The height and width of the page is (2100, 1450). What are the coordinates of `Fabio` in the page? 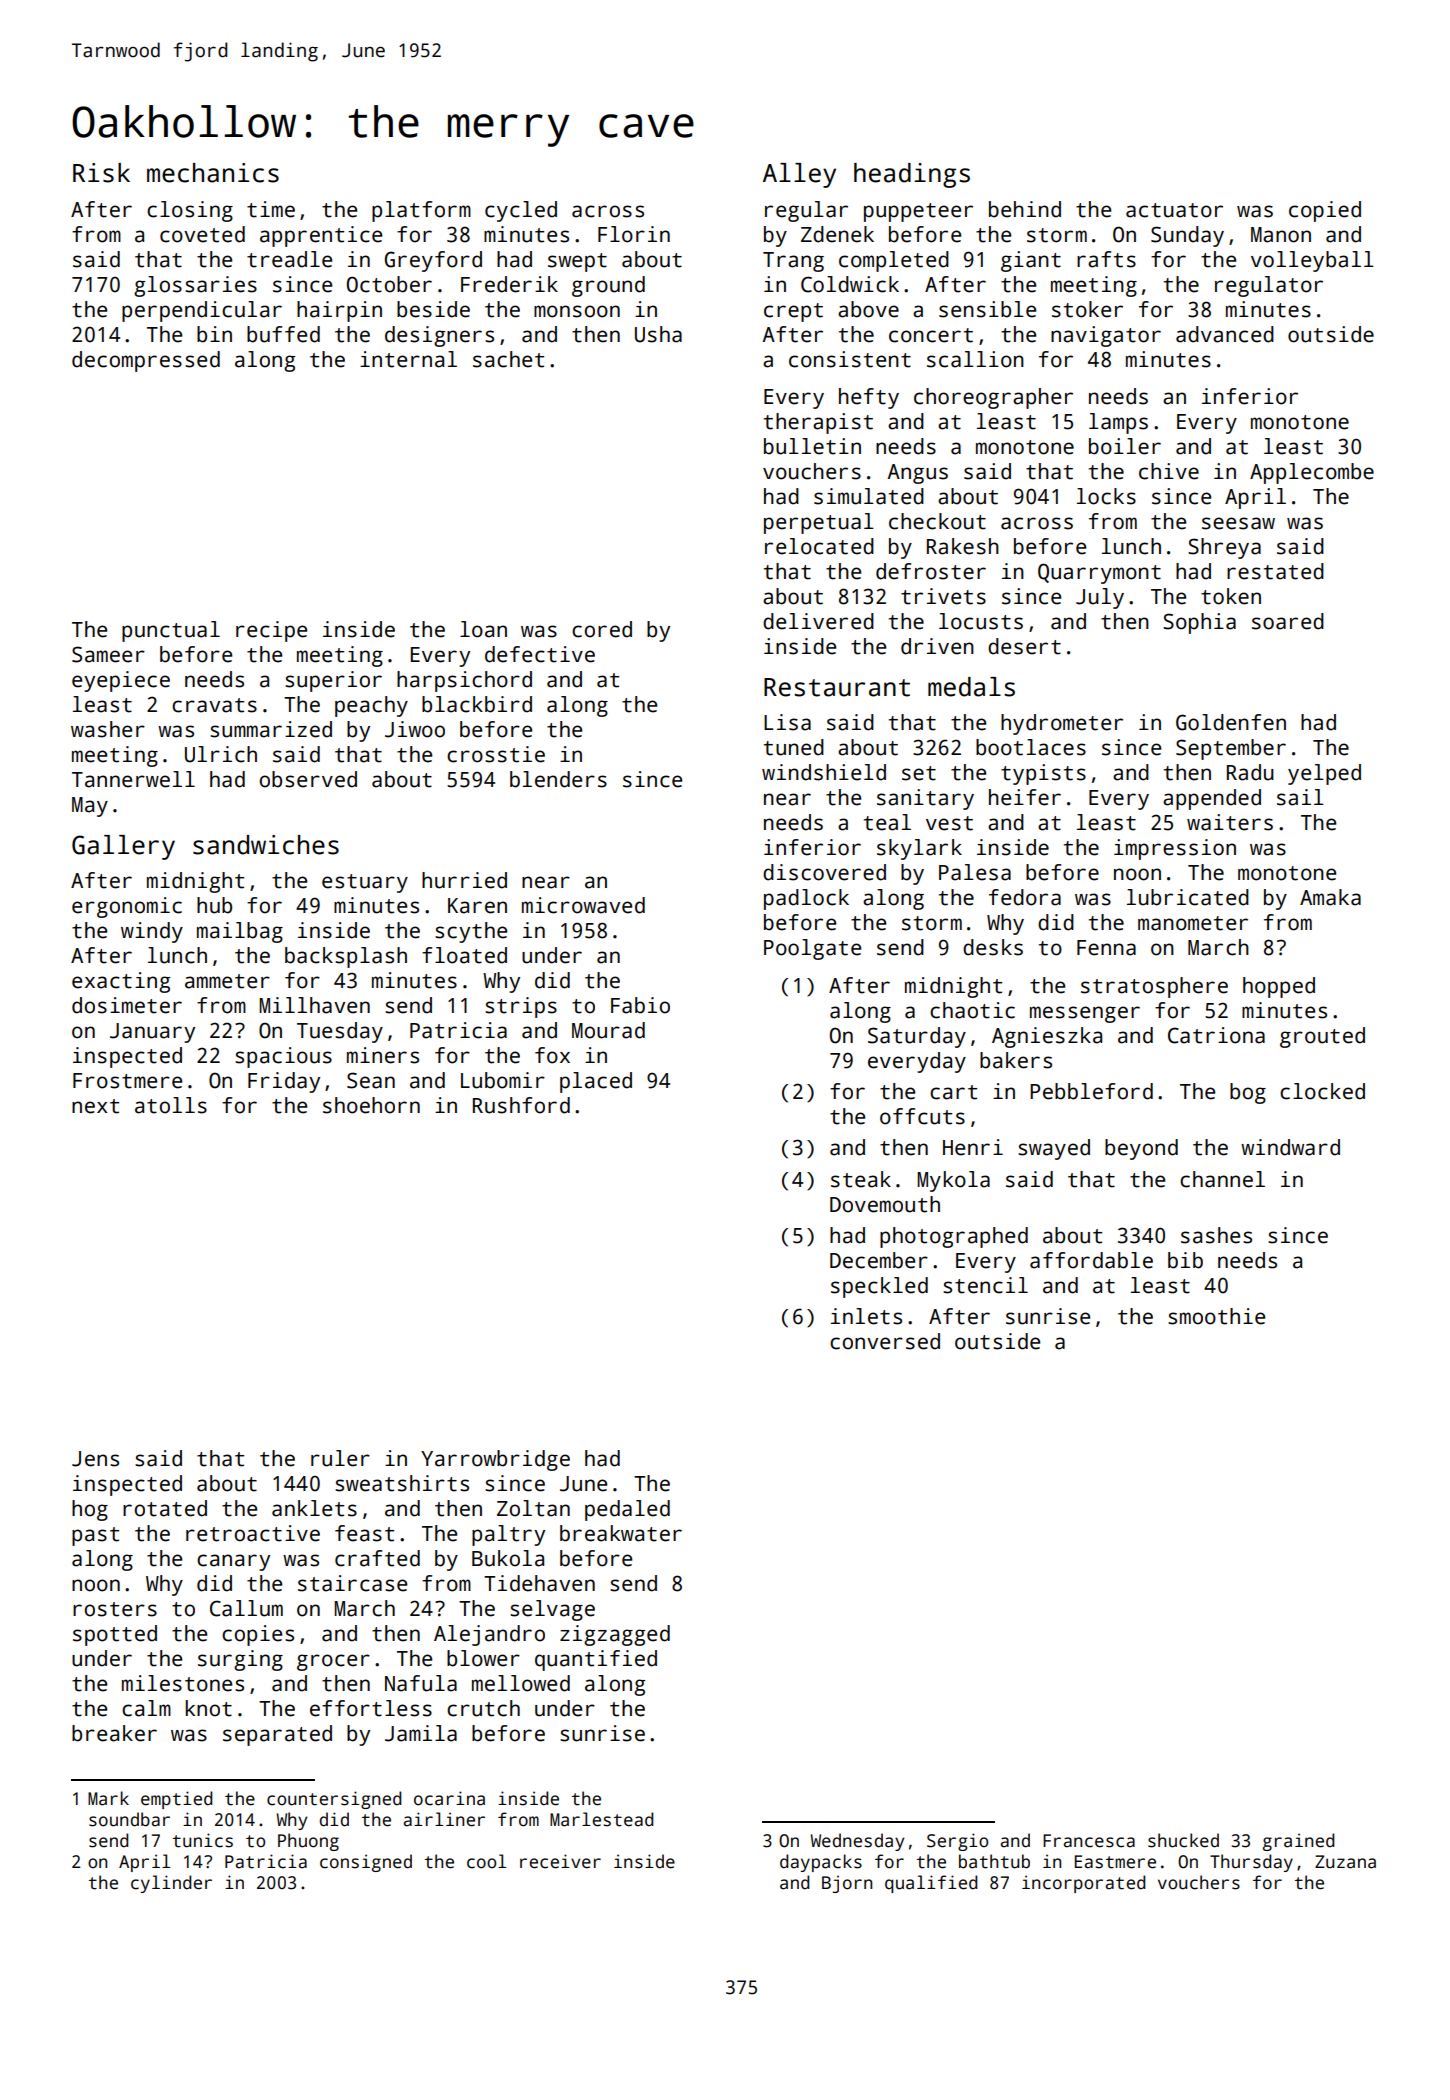 It's located at (640, 1005).
